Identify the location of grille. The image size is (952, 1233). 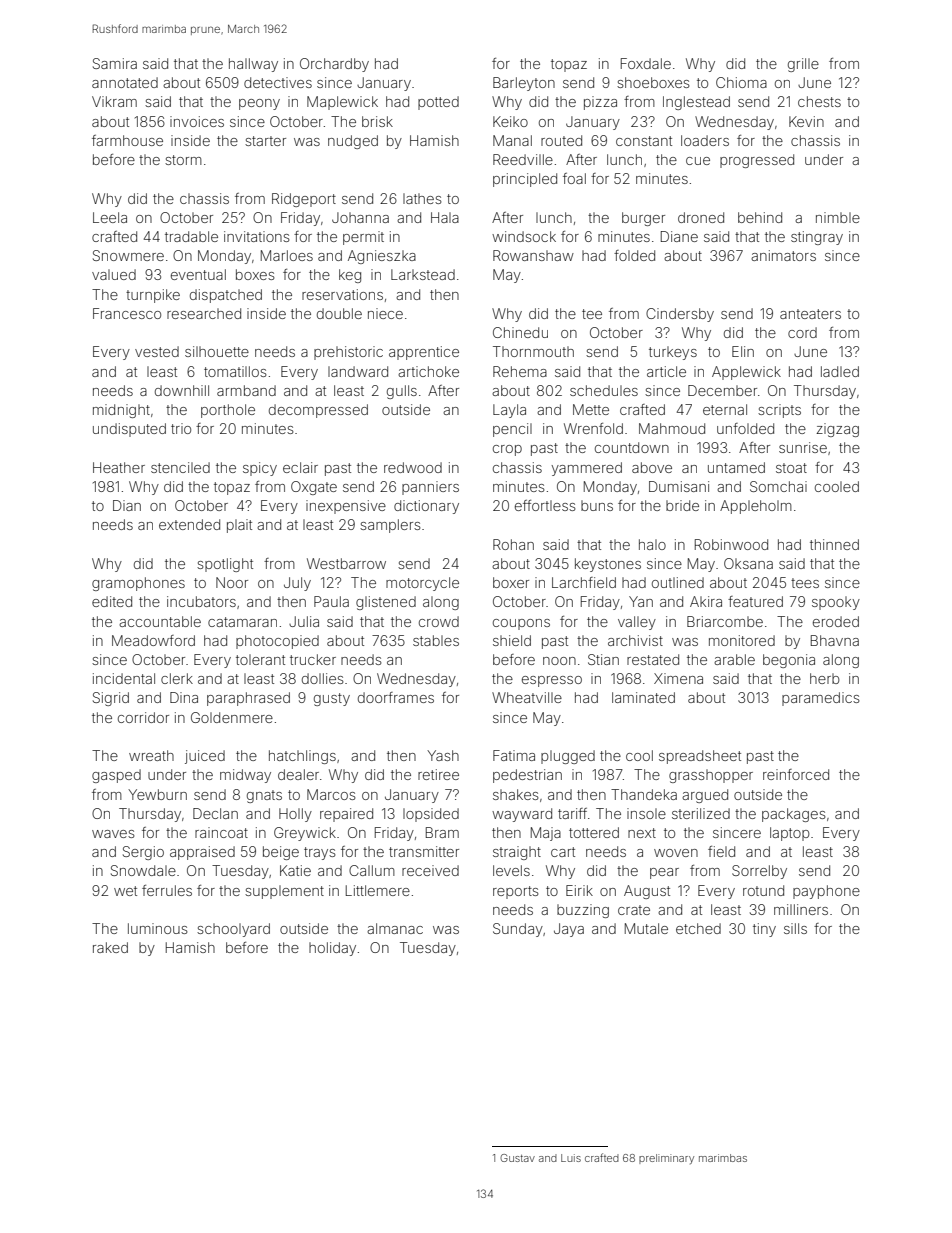
(803, 65).
